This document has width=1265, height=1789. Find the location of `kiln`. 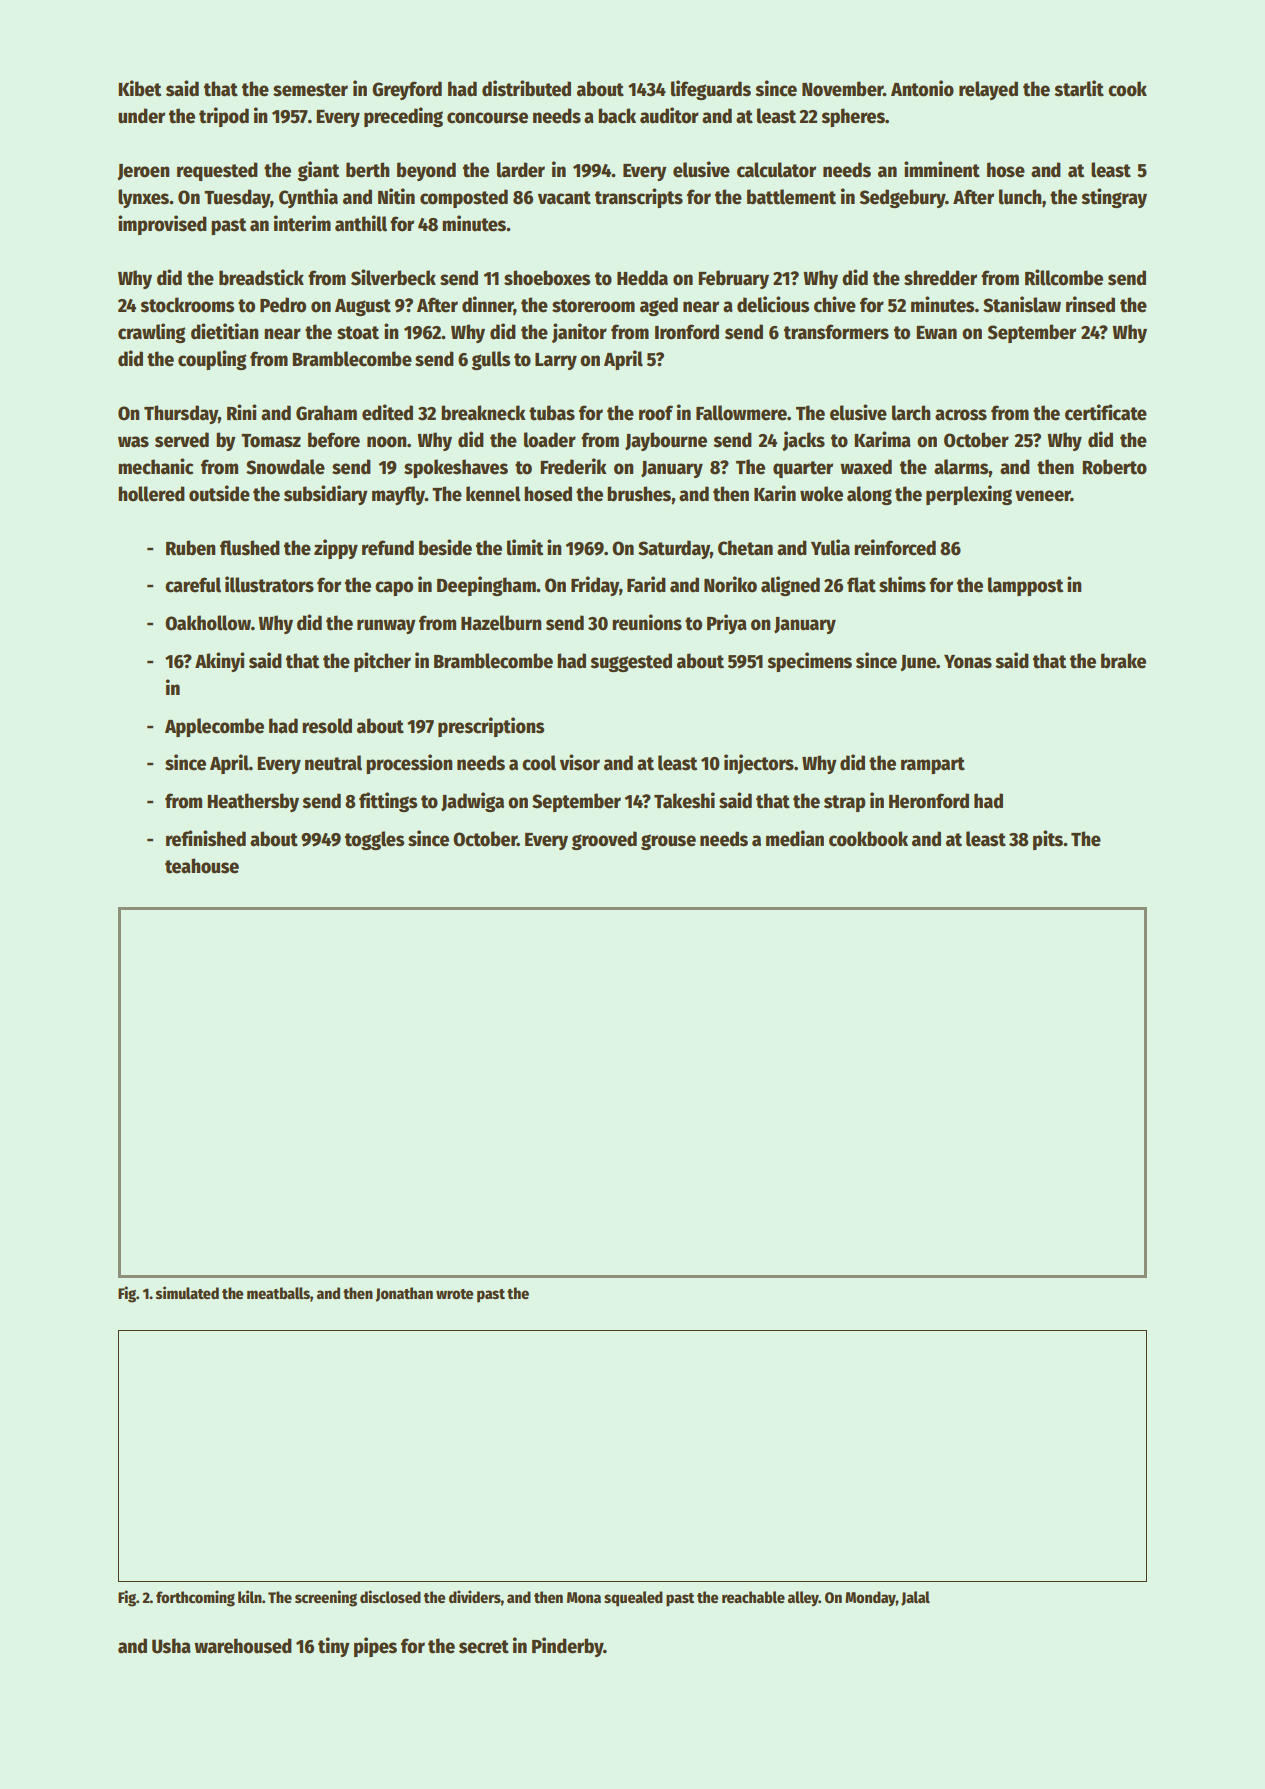

kiln is located at coordinates (250, 1596).
